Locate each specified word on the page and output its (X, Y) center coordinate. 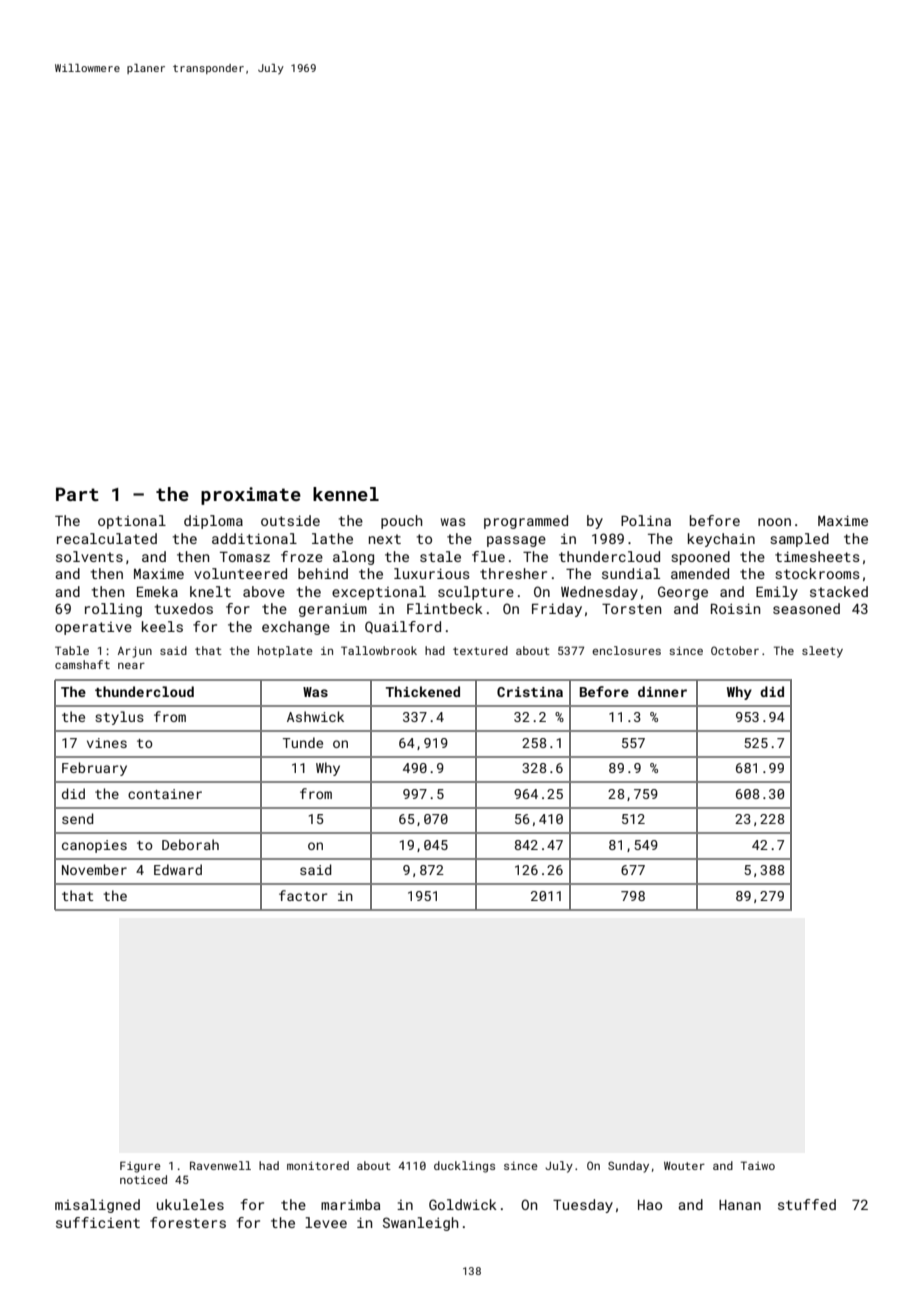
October (735, 650)
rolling (113, 610)
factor (303, 895)
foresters (188, 1222)
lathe (332, 538)
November (94, 869)
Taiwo (758, 1165)
